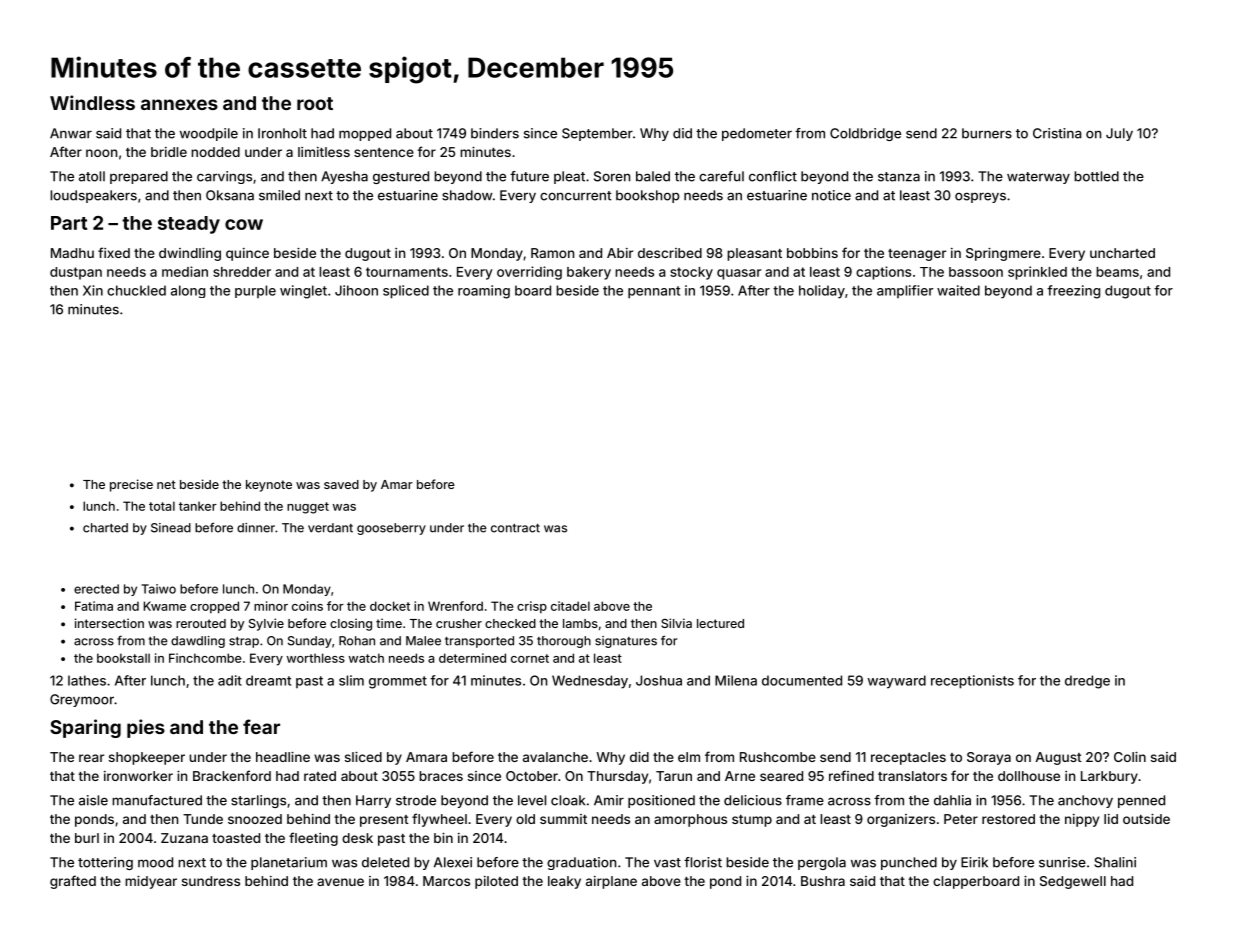 Image resolution: width=1233 pixels, height=952 pixels. Describe the element at coordinates (590, 682) in the screenshot. I see `Wednesday` at that location.
